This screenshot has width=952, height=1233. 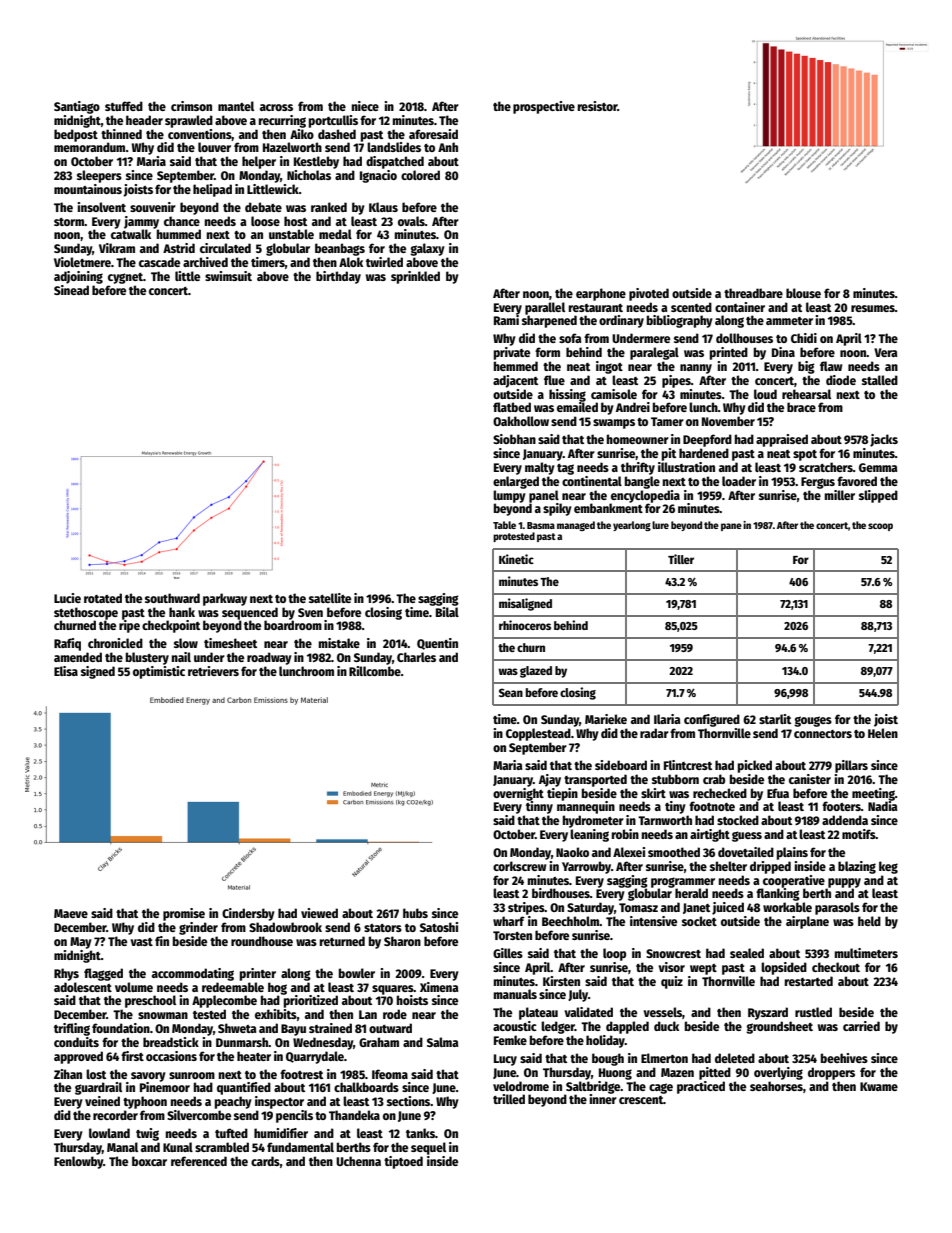 What do you see at coordinates (403, 1162) in the screenshot?
I see `tiptoed` at bounding box center [403, 1162].
